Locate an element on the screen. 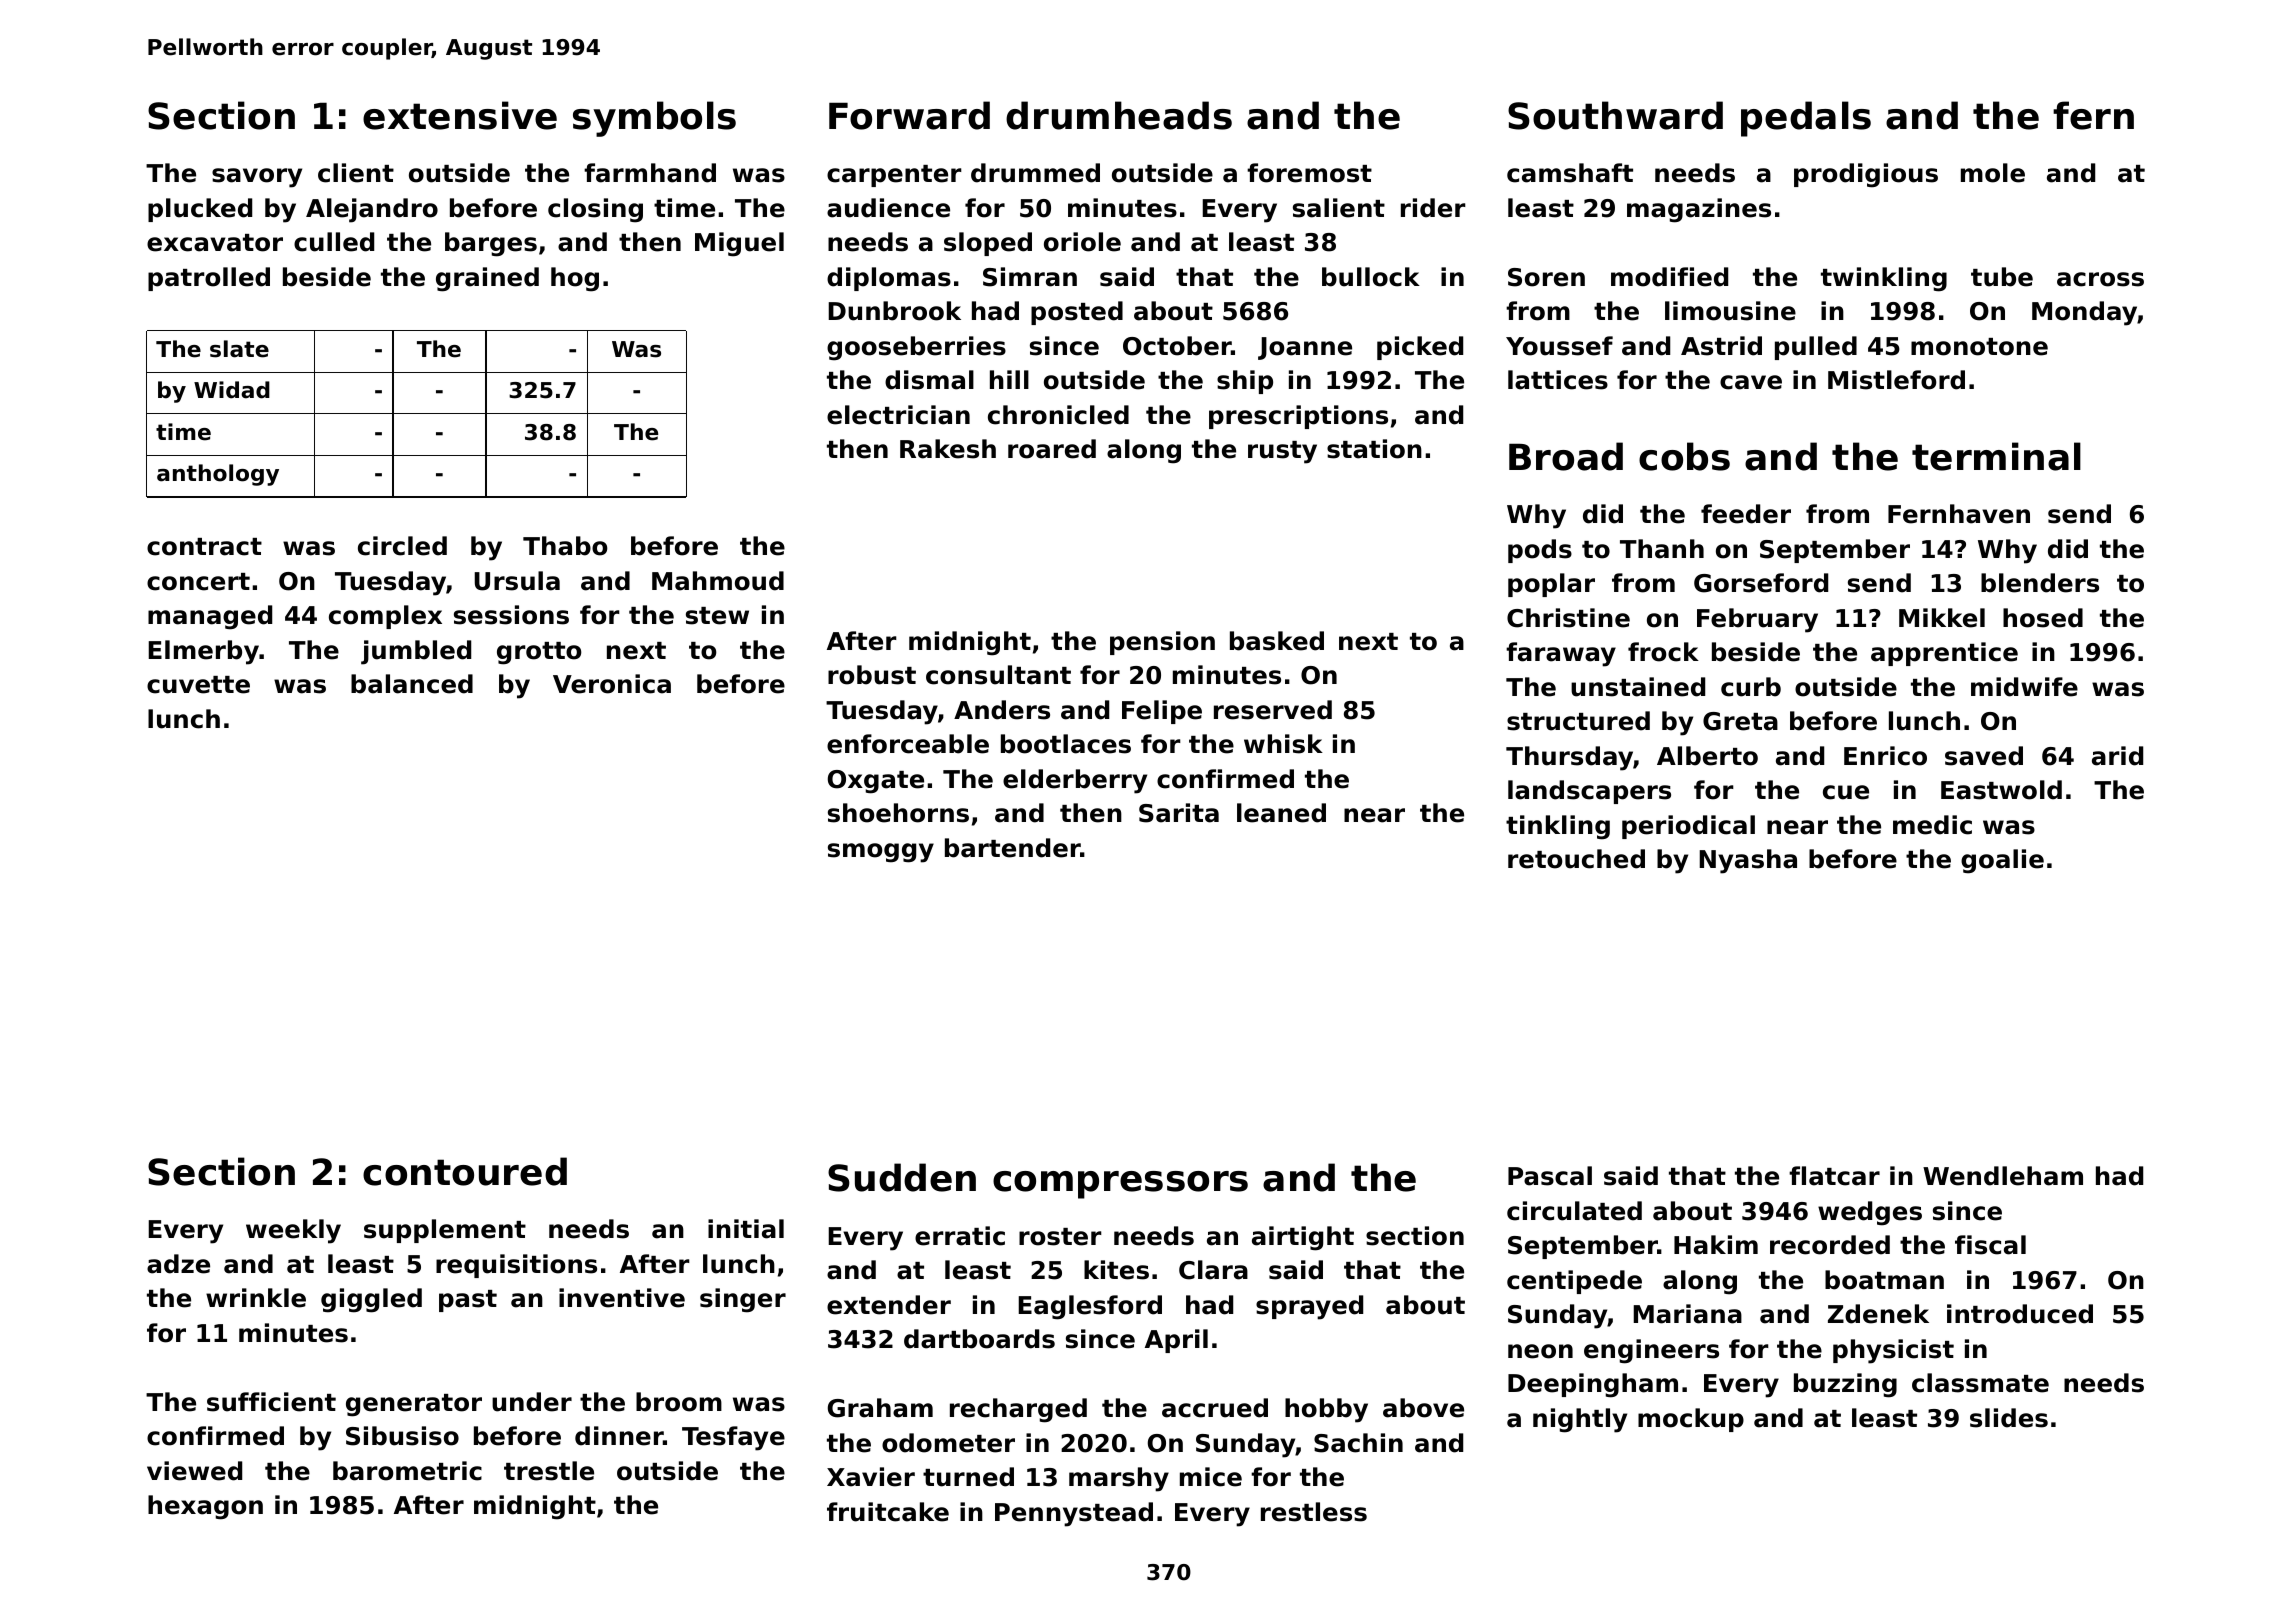 The height and width of the screenshot is (1620, 2292). foremost is located at coordinates (1309, 173).
